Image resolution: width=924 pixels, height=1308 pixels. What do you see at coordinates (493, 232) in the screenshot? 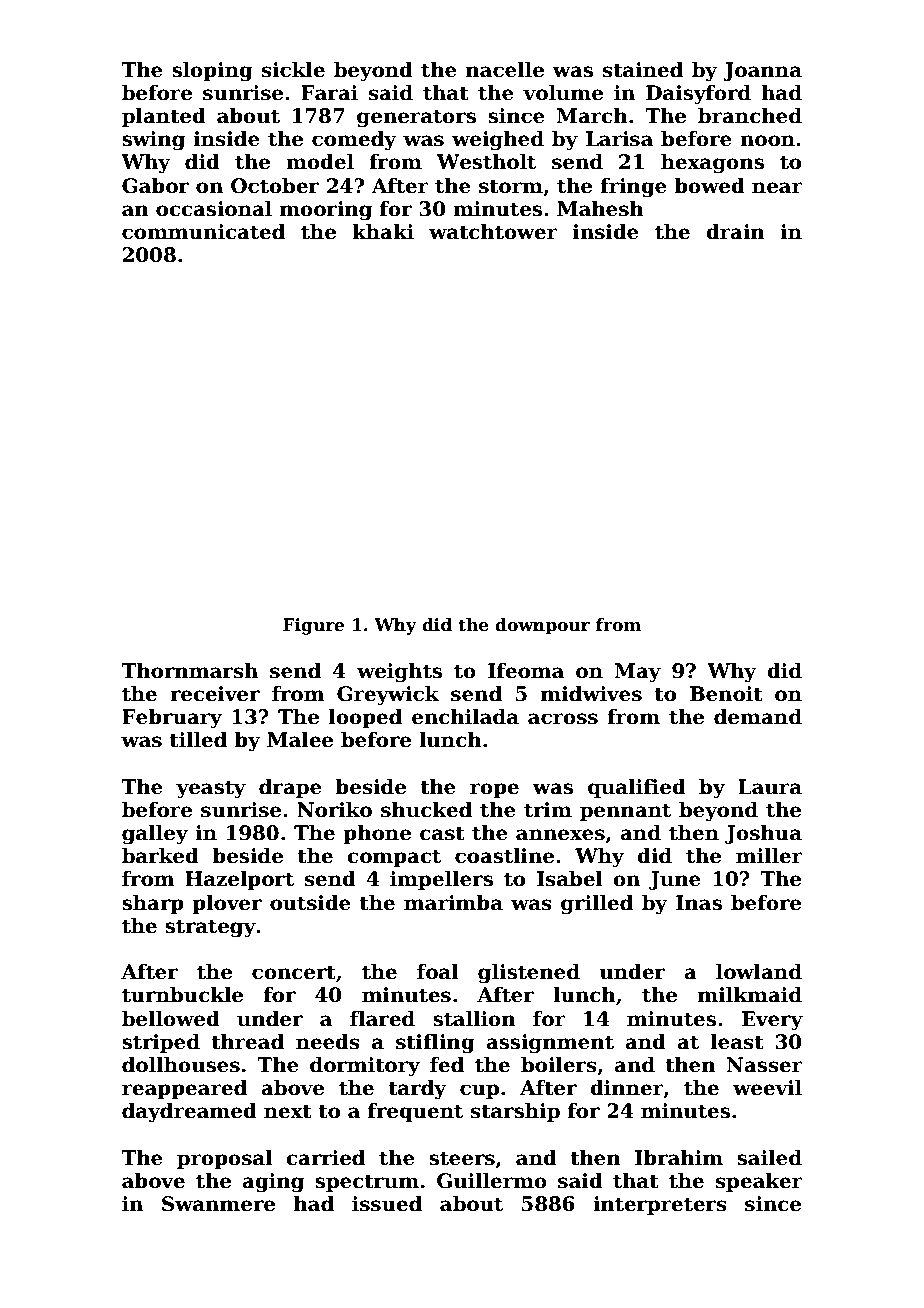
I see `watchtower` at bounding box center [493, 232].
